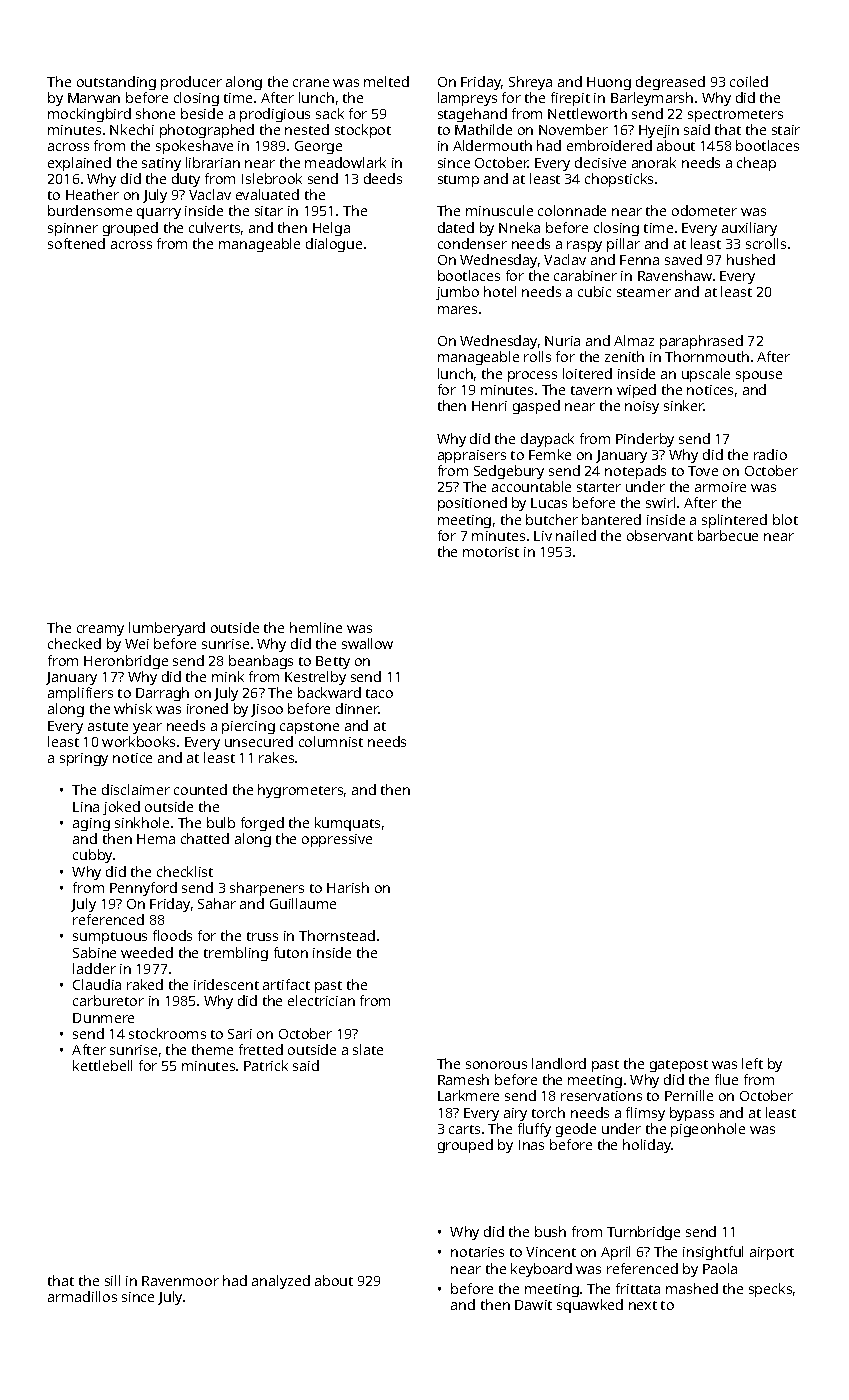 Image resolution: width=849 pixels, height=1400 pixels. What do you see at coordinates (82, 1296) in the screenshot?
I see `armadillos` at bounding box center [82, 1296].
